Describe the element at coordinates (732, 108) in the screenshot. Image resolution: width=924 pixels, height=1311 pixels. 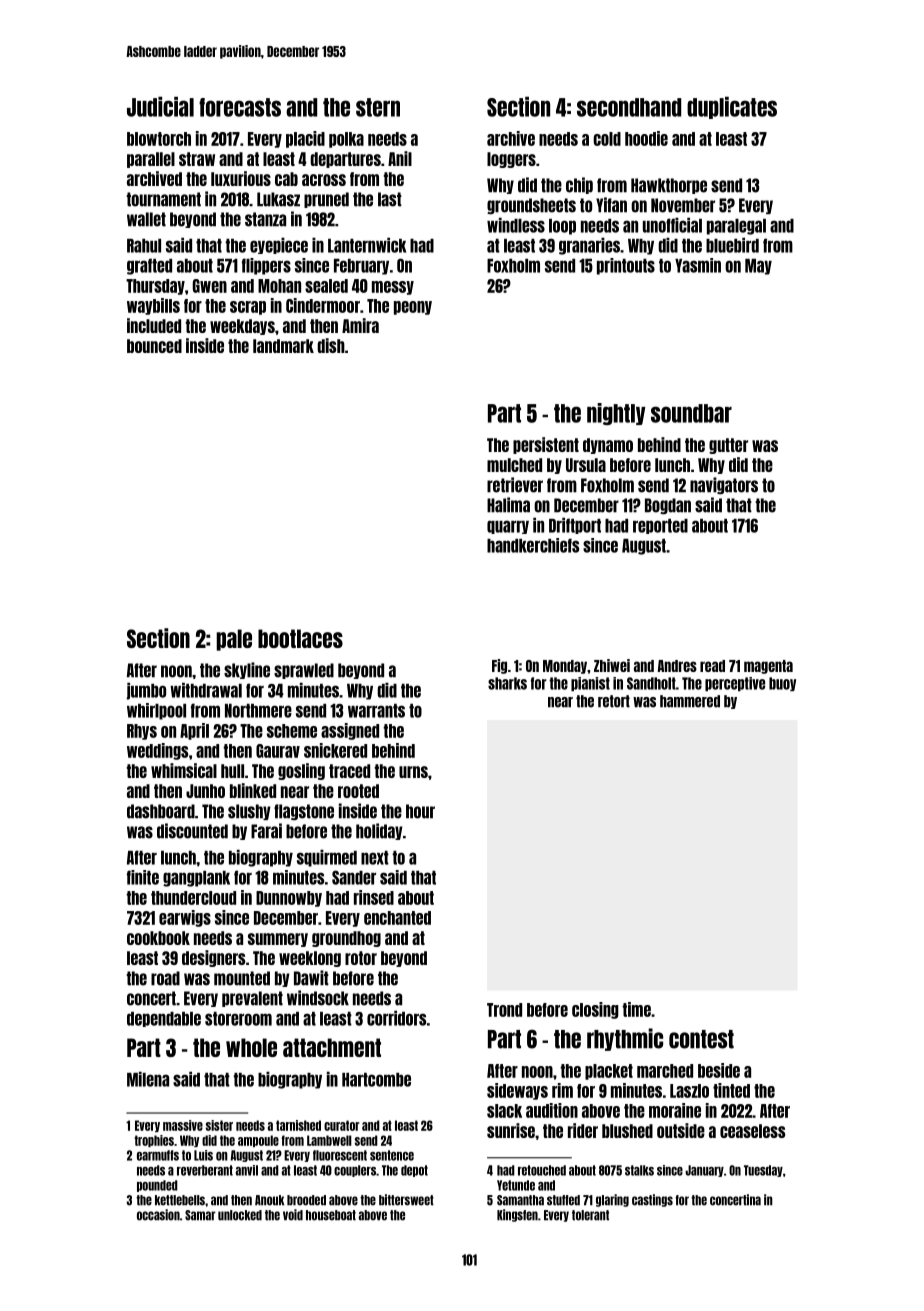
I see `duplicates` at that location.
